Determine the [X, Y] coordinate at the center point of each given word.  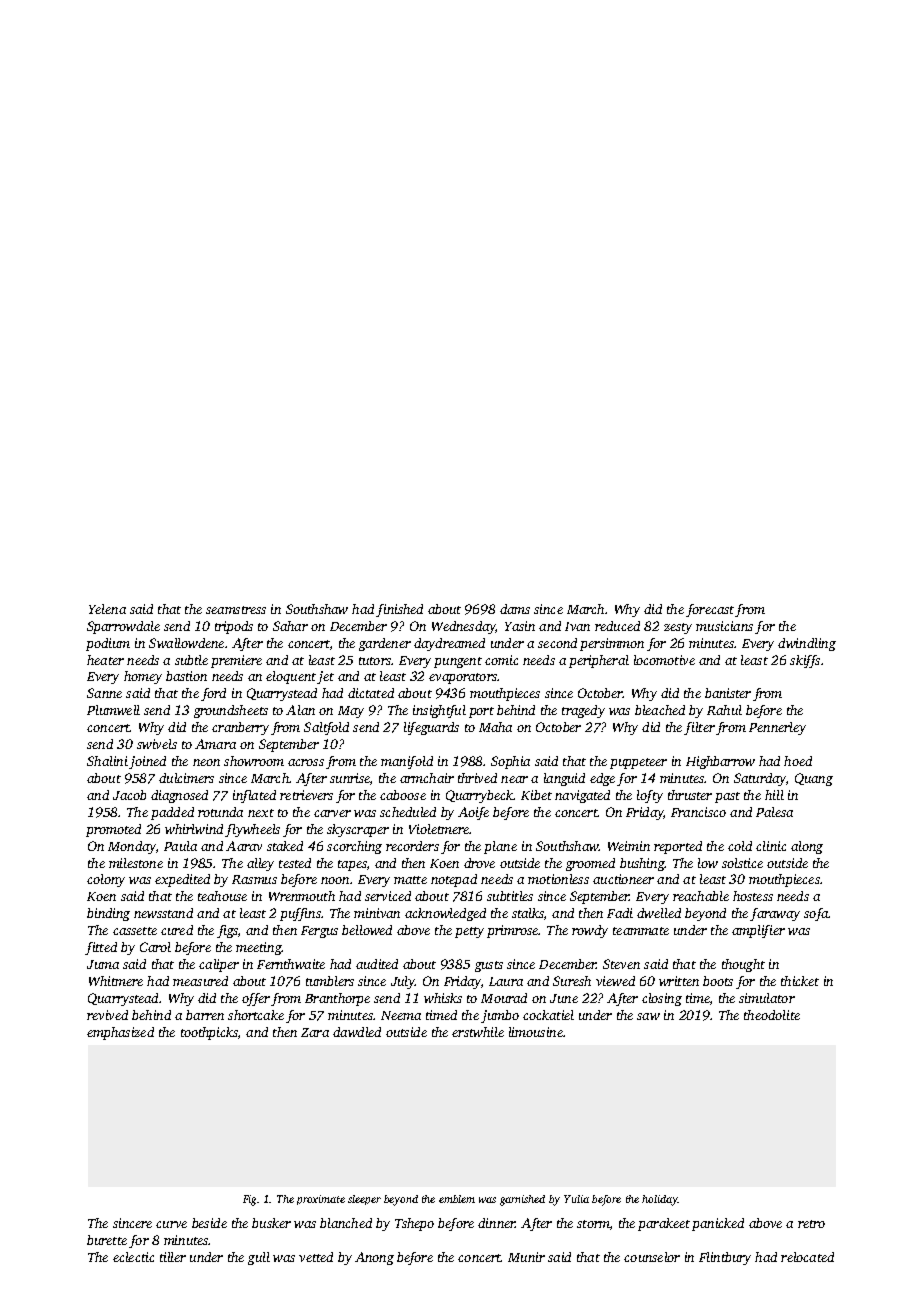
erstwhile [478, 1032]
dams [515, 609]
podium [108, 644]
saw [648, 1016]
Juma [103, 964]
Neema [401, 1015]
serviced [388, 896]
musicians [724, 626]
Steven [621, 964]
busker [271, 1223]
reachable [701, 896]
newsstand [163, 913]
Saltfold [326, 728]
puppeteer [638, 763]
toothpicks [209, 1033]
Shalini [107, 761]
